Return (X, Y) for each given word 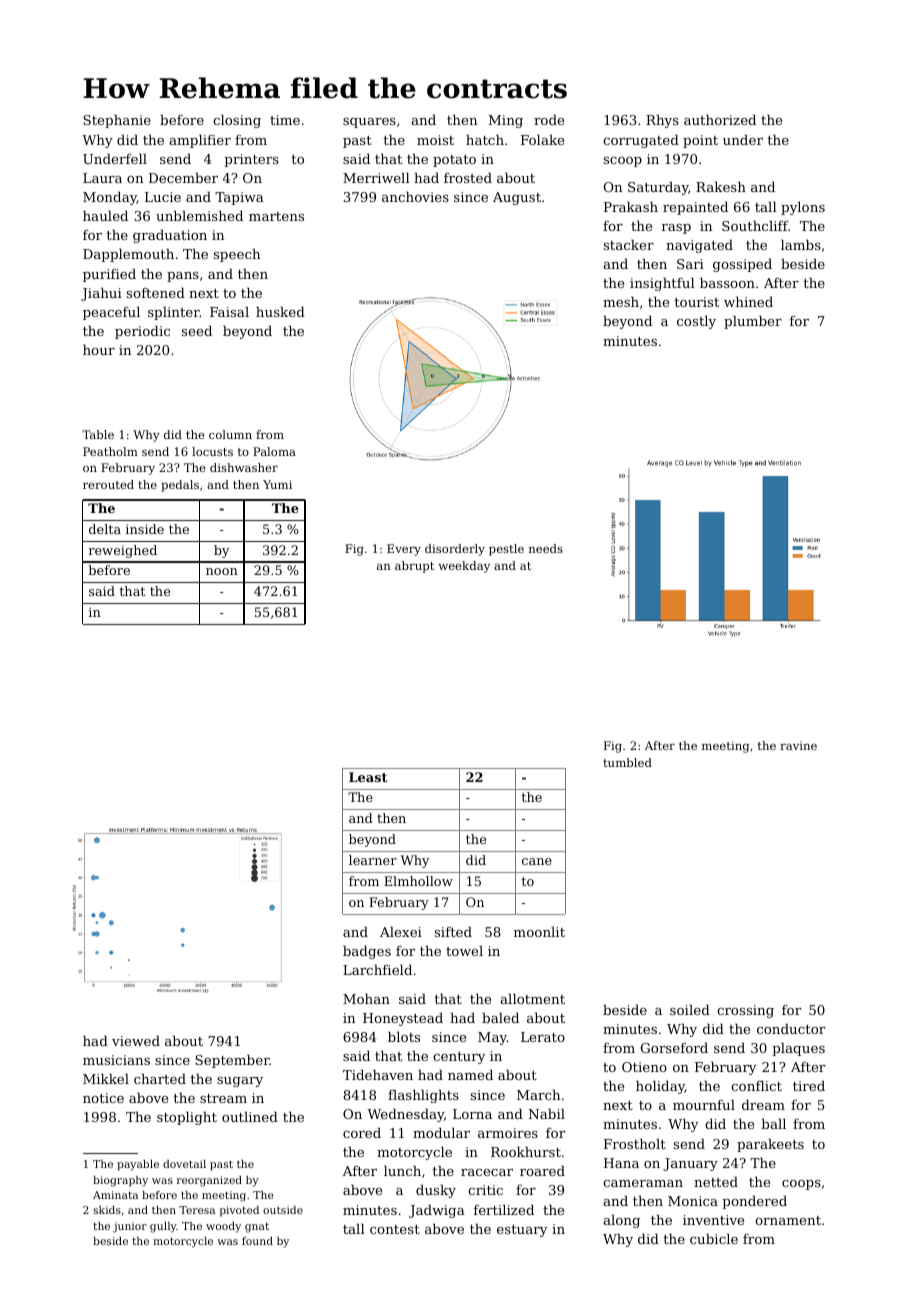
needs (546, 548)
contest (395, 1229)
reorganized (209, 1181)
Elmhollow (418, 881)
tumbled (627, 762)
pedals (180, 486)
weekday (464, 567)
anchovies (415, 196)
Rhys (662, 121)
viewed (136, 1040)
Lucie (163, 197)
